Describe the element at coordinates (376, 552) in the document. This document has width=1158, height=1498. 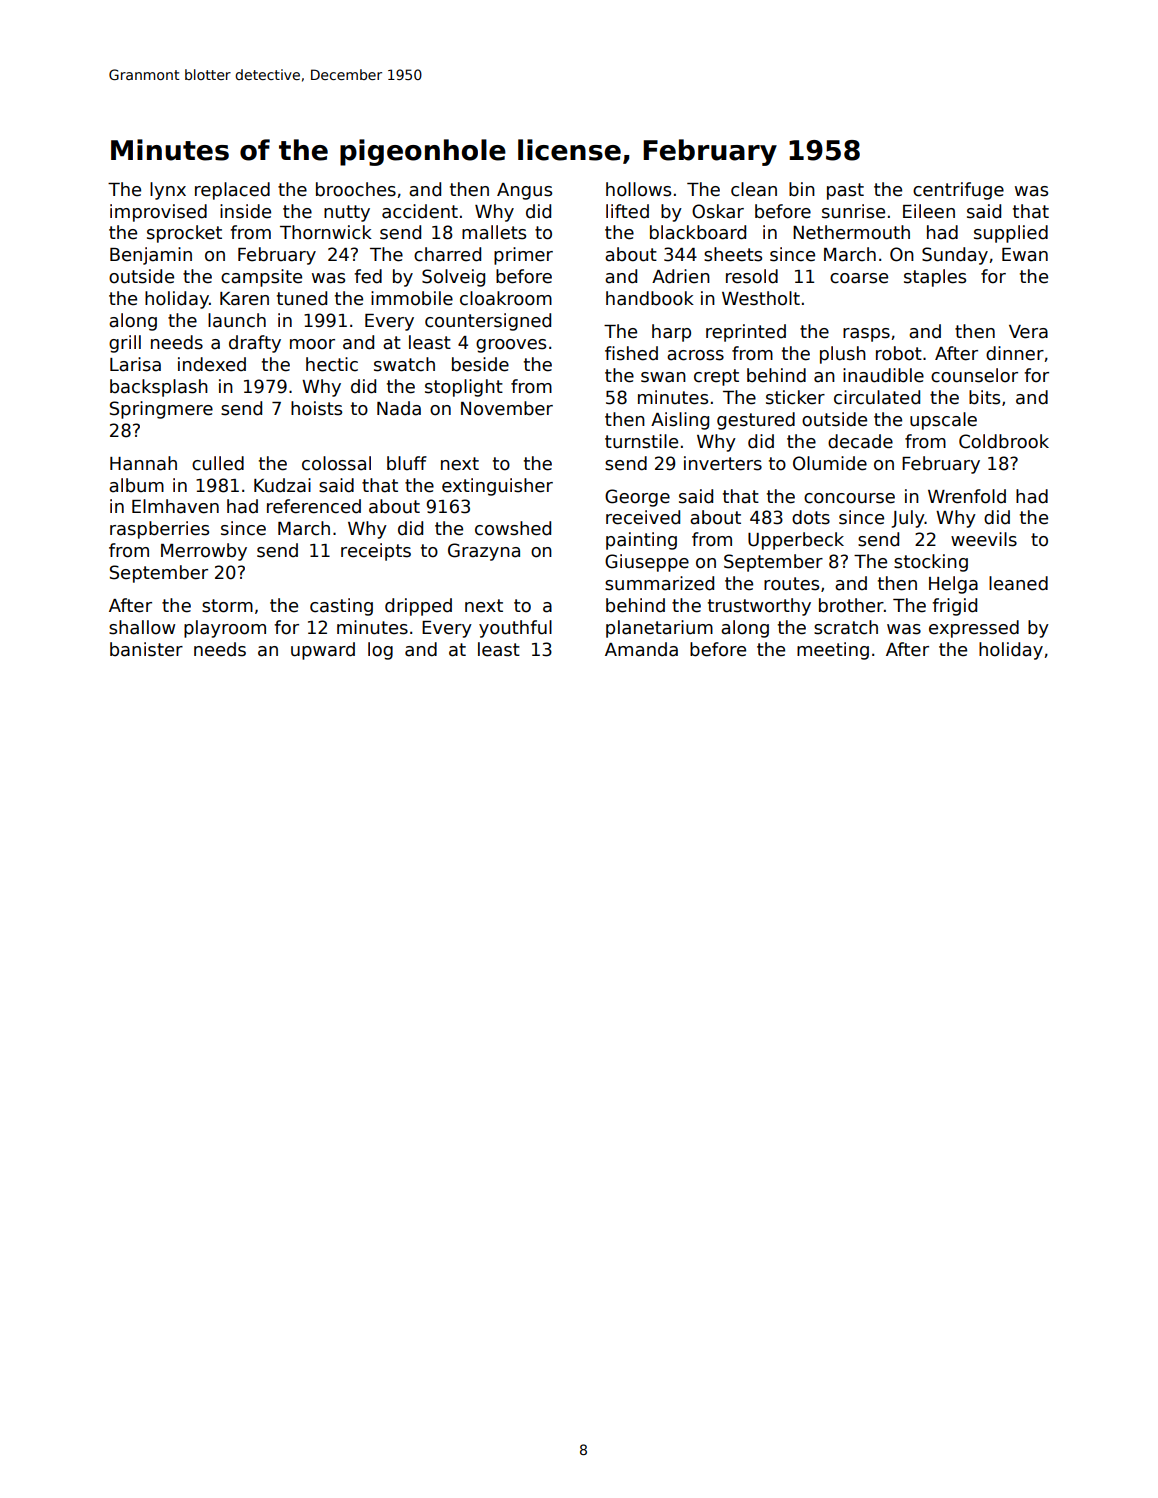
I see `receipts` at that location.
